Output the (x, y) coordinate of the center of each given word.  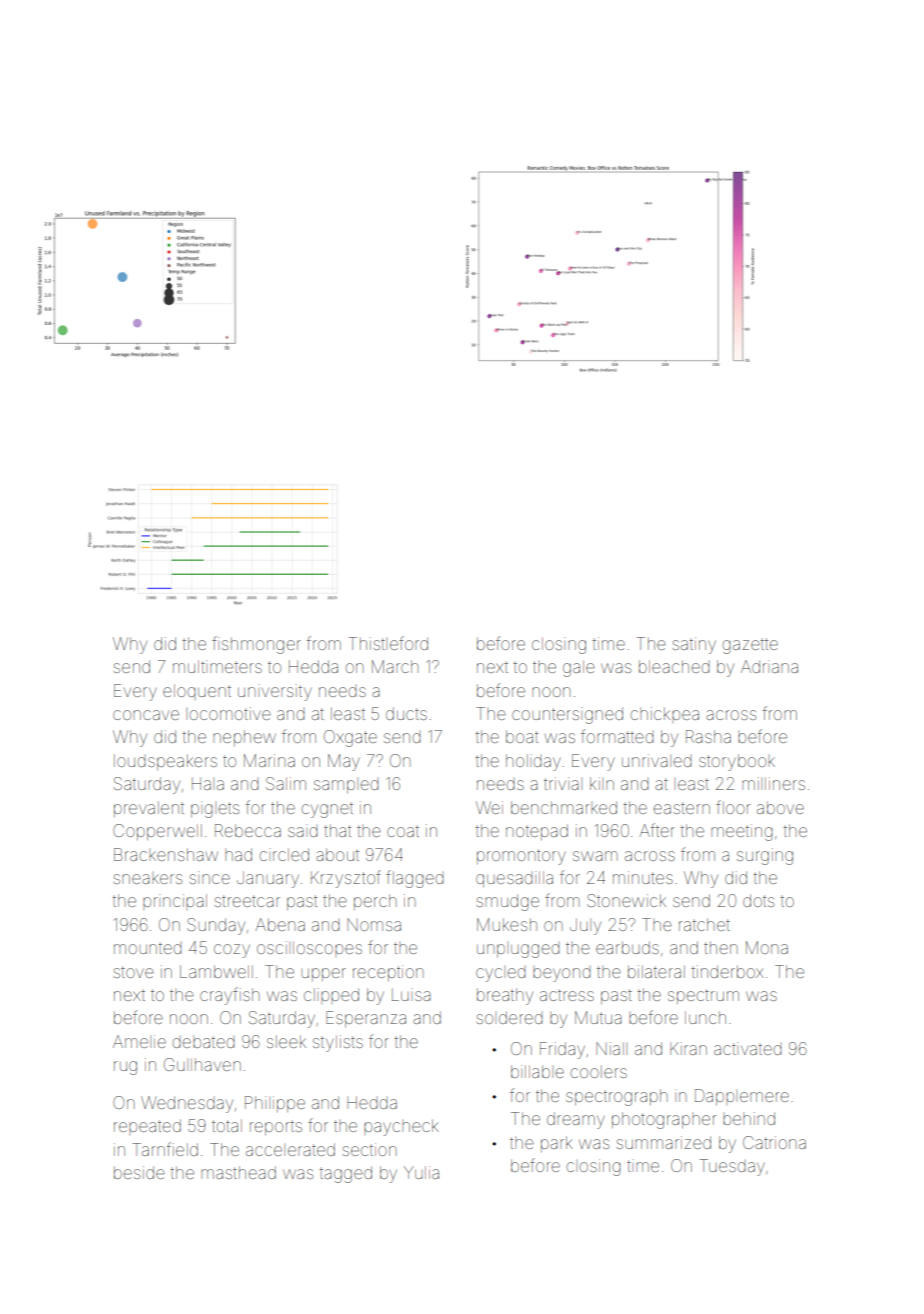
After (657, 830)
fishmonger (256, 645)
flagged (415, 879)
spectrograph (616, 1097)
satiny (694, 645)
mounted (148, 949)
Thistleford (388, 643)
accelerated (290, 1149)
